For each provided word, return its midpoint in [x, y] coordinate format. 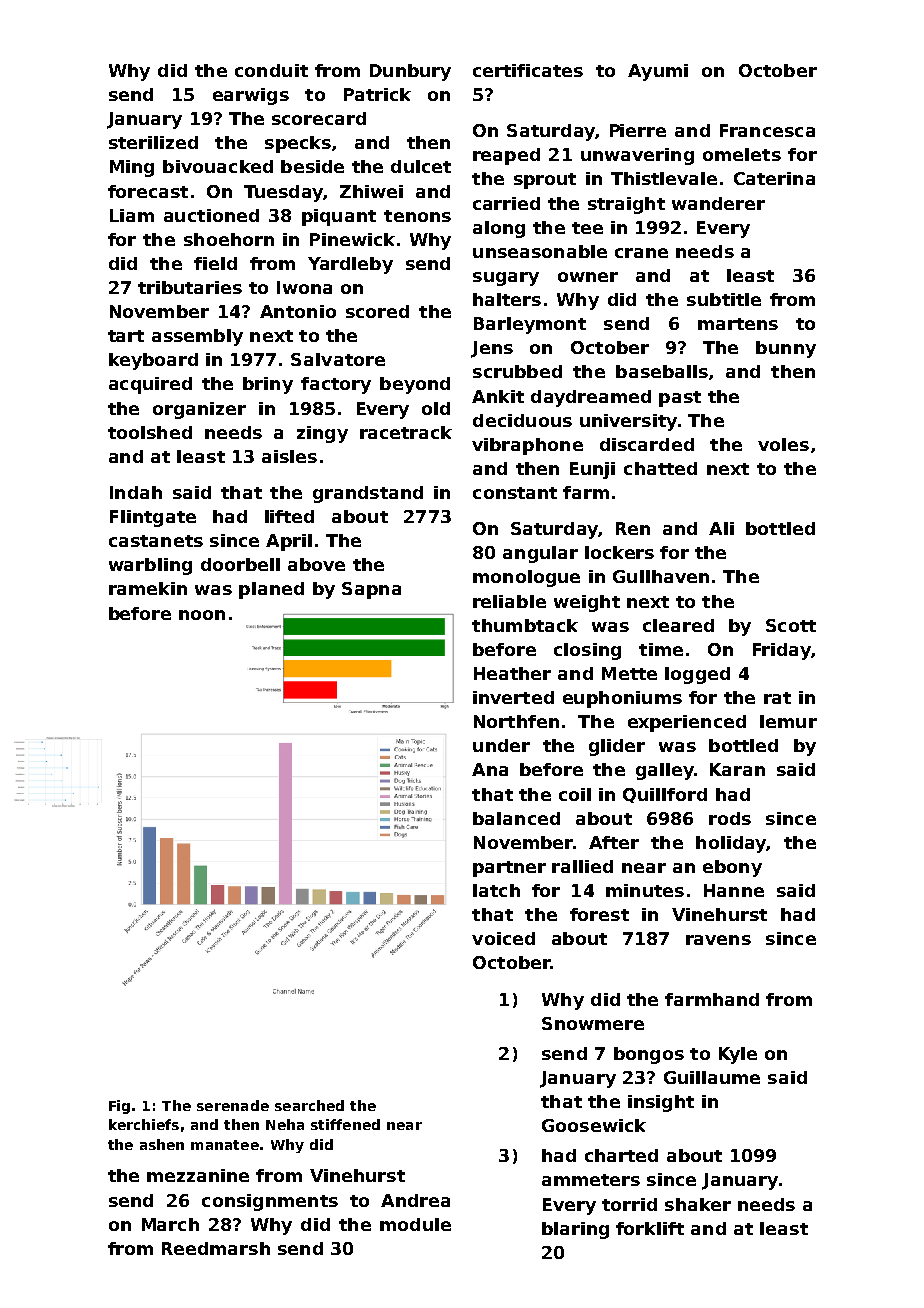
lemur [788, 721]
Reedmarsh [216, 1248]
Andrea [415, 1200]
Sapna [371, 590]
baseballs [662, 371]
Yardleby [350, 265]
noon [202, 615]
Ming [132, 168]
